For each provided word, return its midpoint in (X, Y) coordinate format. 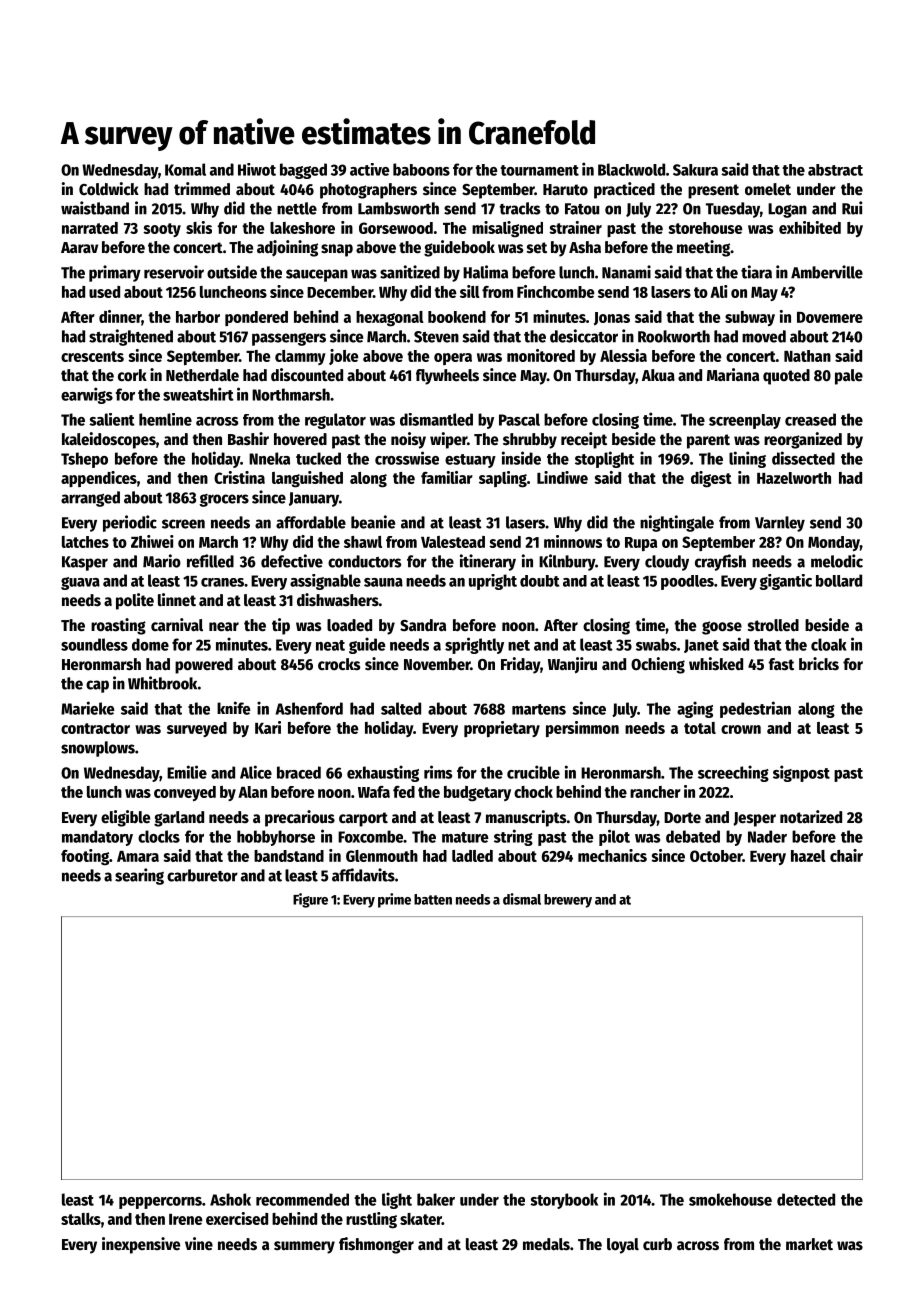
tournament (539, 170)
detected (806, 1199)
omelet (768, 189)
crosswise (407, 458)
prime (394, 900)
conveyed (185, 793)
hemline (165, 419)
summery (304, 1247)
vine (199, 1243)
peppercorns (160, 1203)
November (437, 664)
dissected (803, 458)
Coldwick (109, 189)
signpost (801, 773)
